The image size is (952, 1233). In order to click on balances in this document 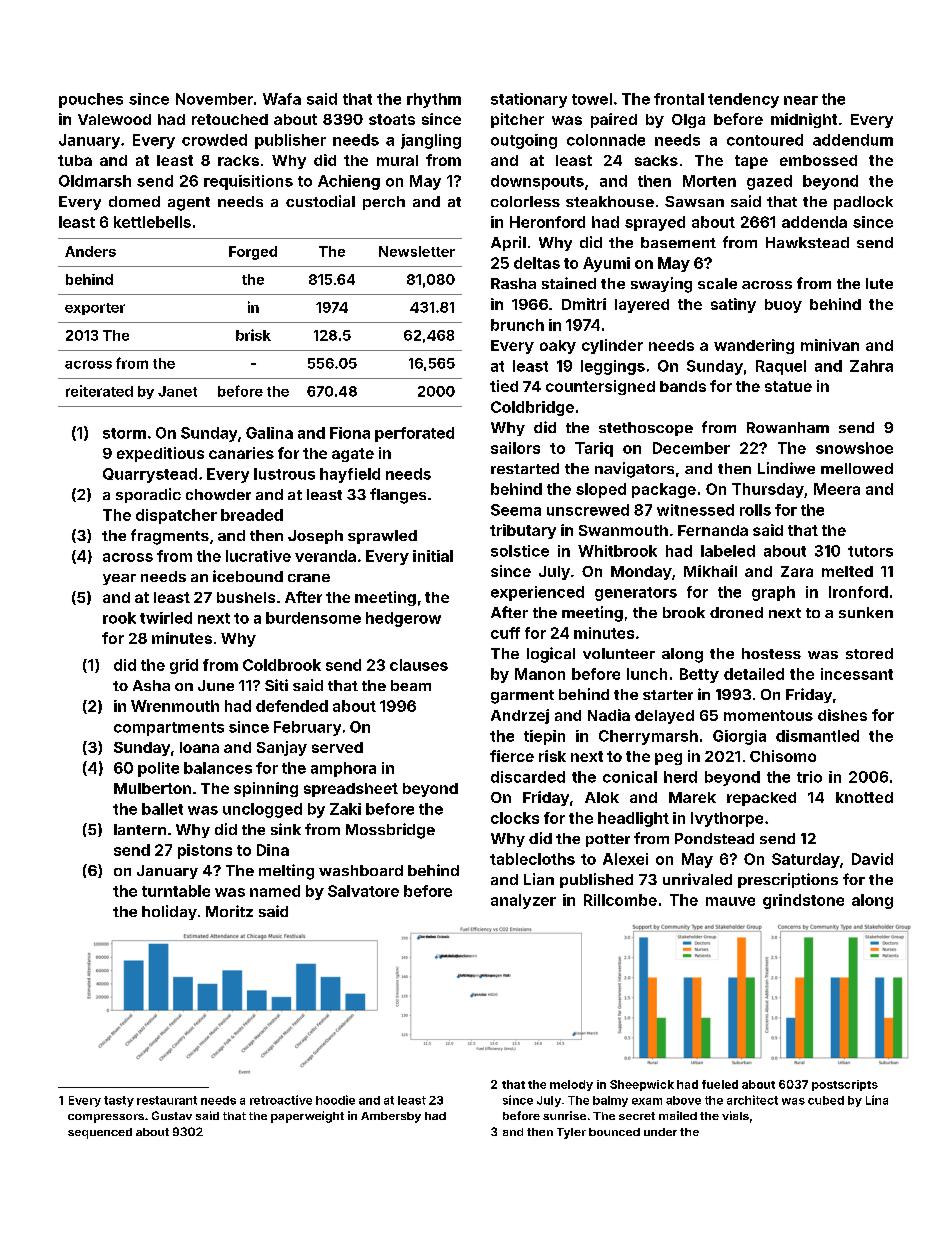, I will do `click(218, 768)`.
